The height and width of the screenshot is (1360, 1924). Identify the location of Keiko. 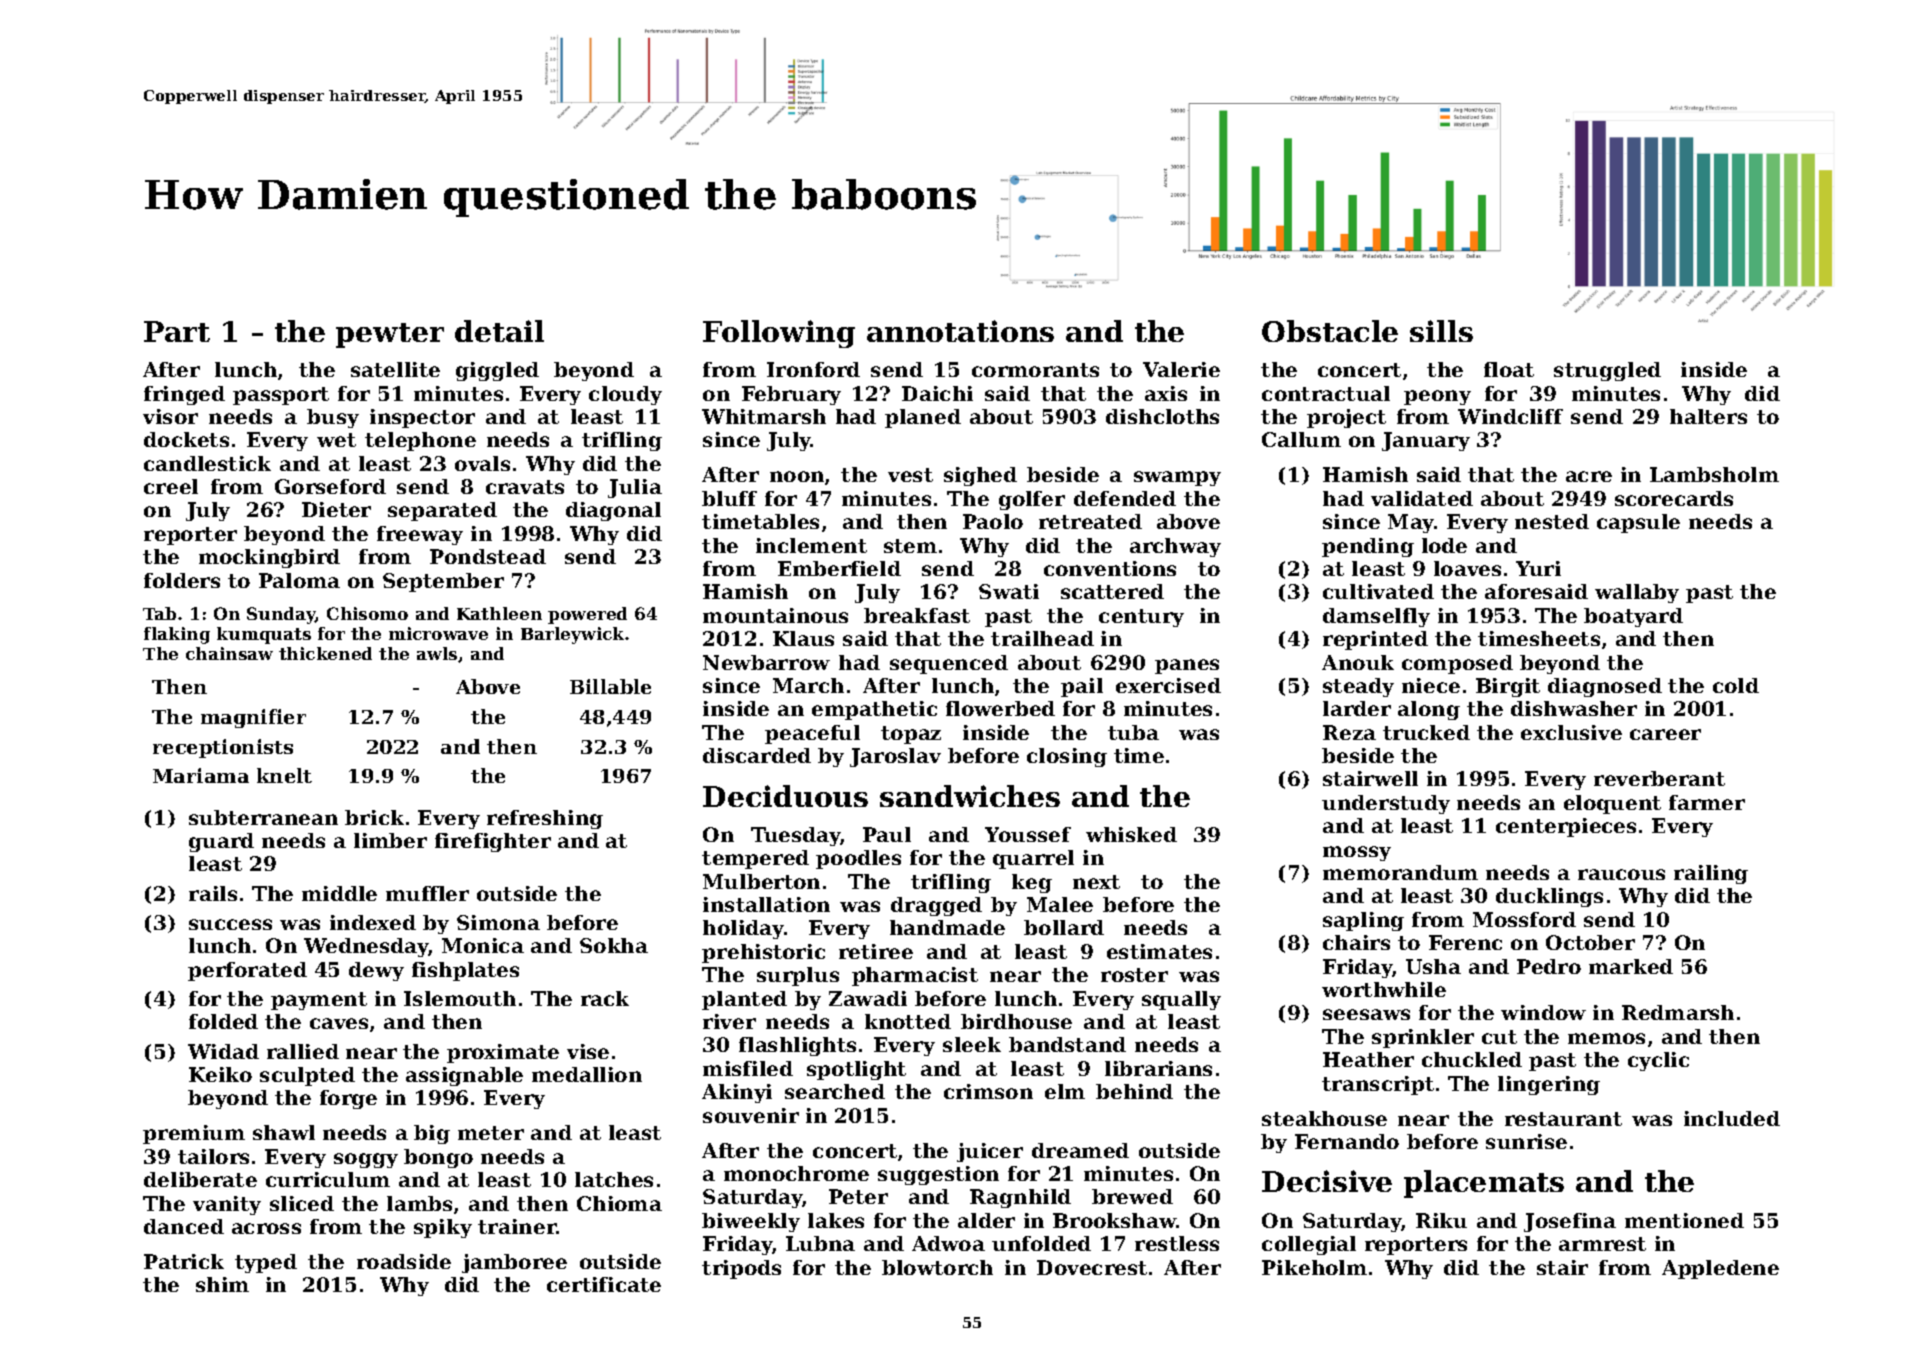
(220, 1074).
